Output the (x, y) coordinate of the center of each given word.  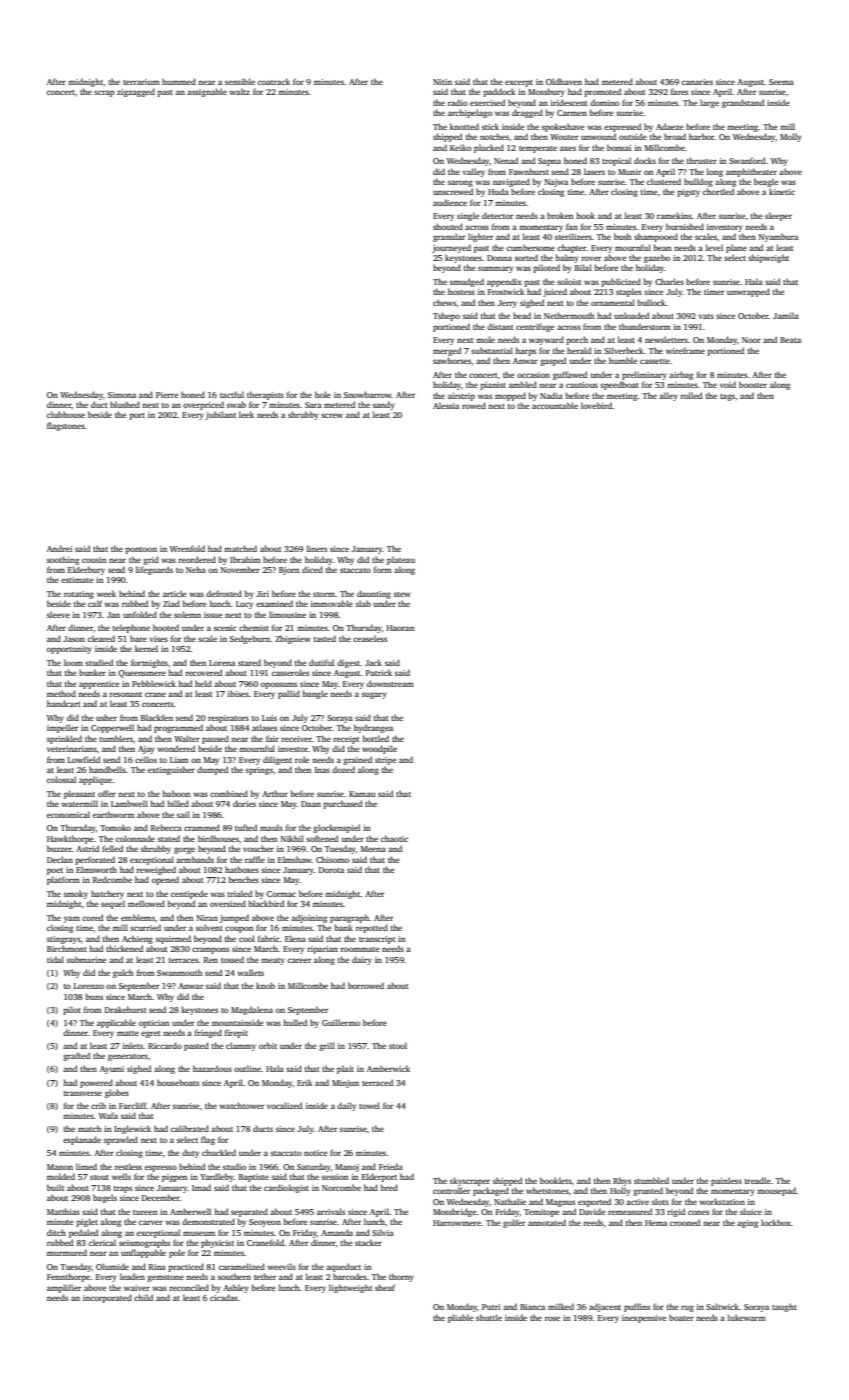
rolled (691, 395)
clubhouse (66, 414)
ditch (56, 1232)
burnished (685, 226)
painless (726, 1181)
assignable (207, 92)
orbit (268, 1045)
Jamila (786, 315)
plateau (401, 560)
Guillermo (341, 1022)
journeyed (451, 248)
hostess (461, 291)
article (174, 593)
